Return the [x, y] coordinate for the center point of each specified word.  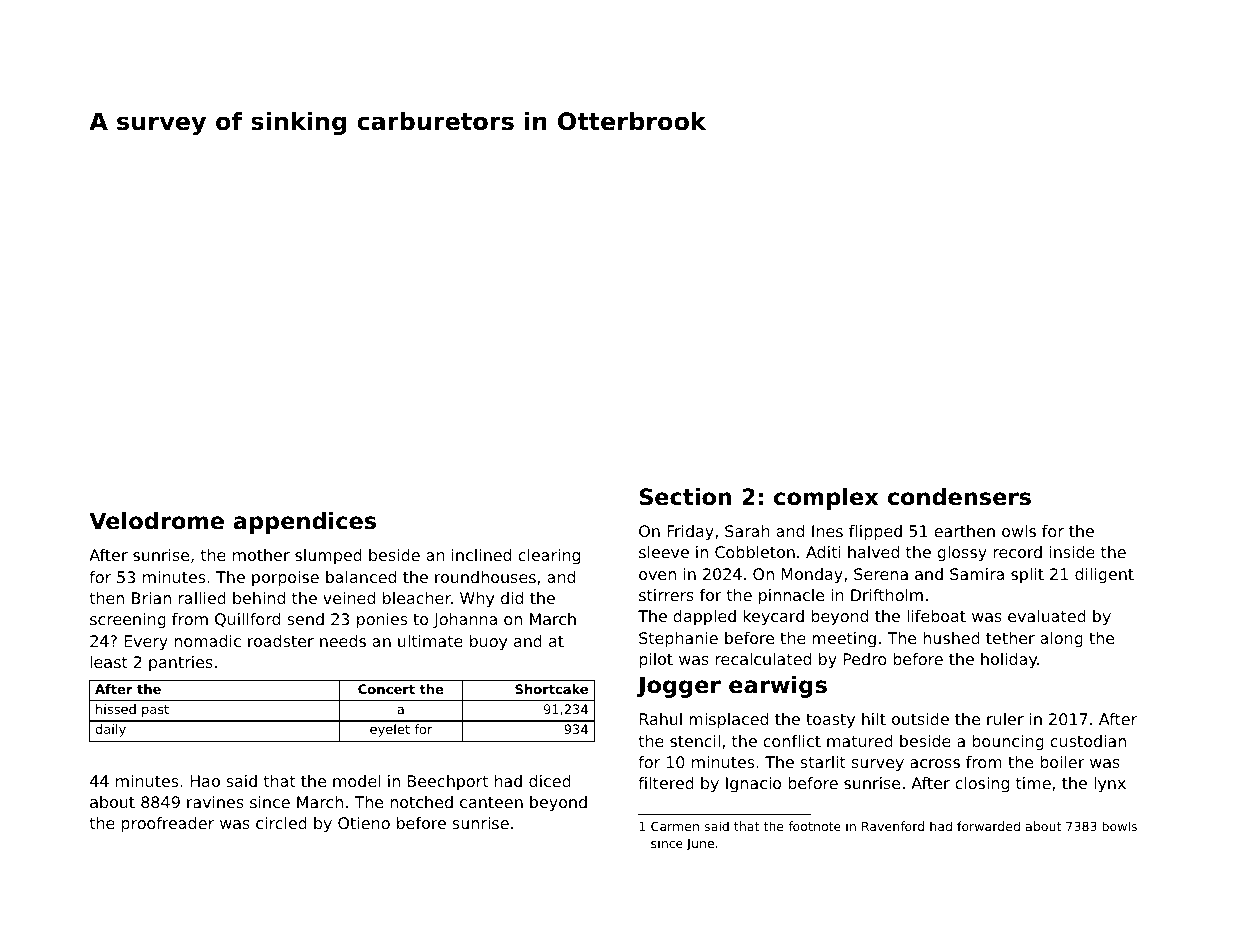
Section [685, 497]
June [700, 845]
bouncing [1008, 743]
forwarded [988, 826]
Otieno [364, 823]
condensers [959, 497]
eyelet [390, 730]
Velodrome [156, 521]
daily [111, 730]
